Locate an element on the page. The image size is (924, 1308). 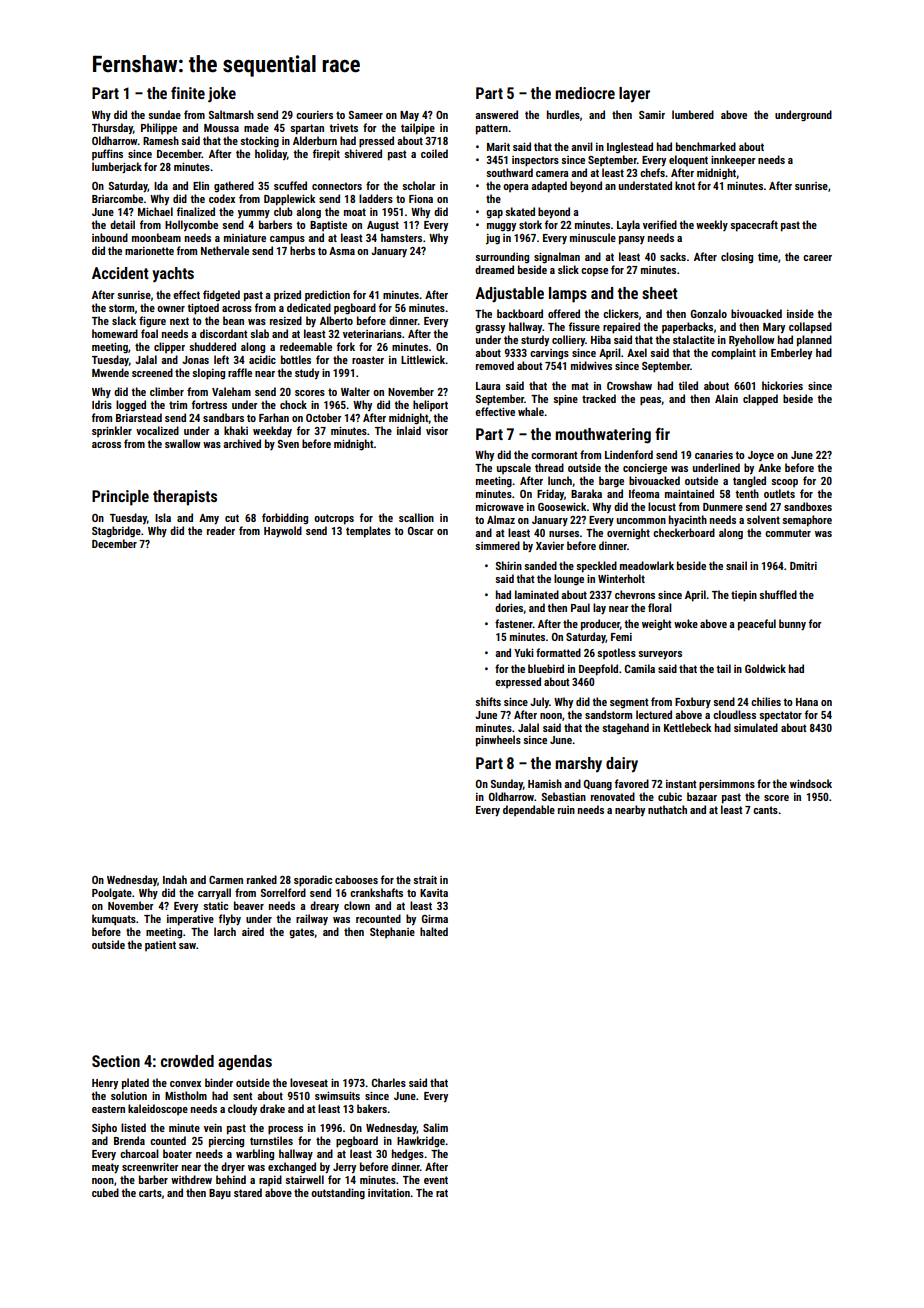
career is located at coordinates (817, 258).
